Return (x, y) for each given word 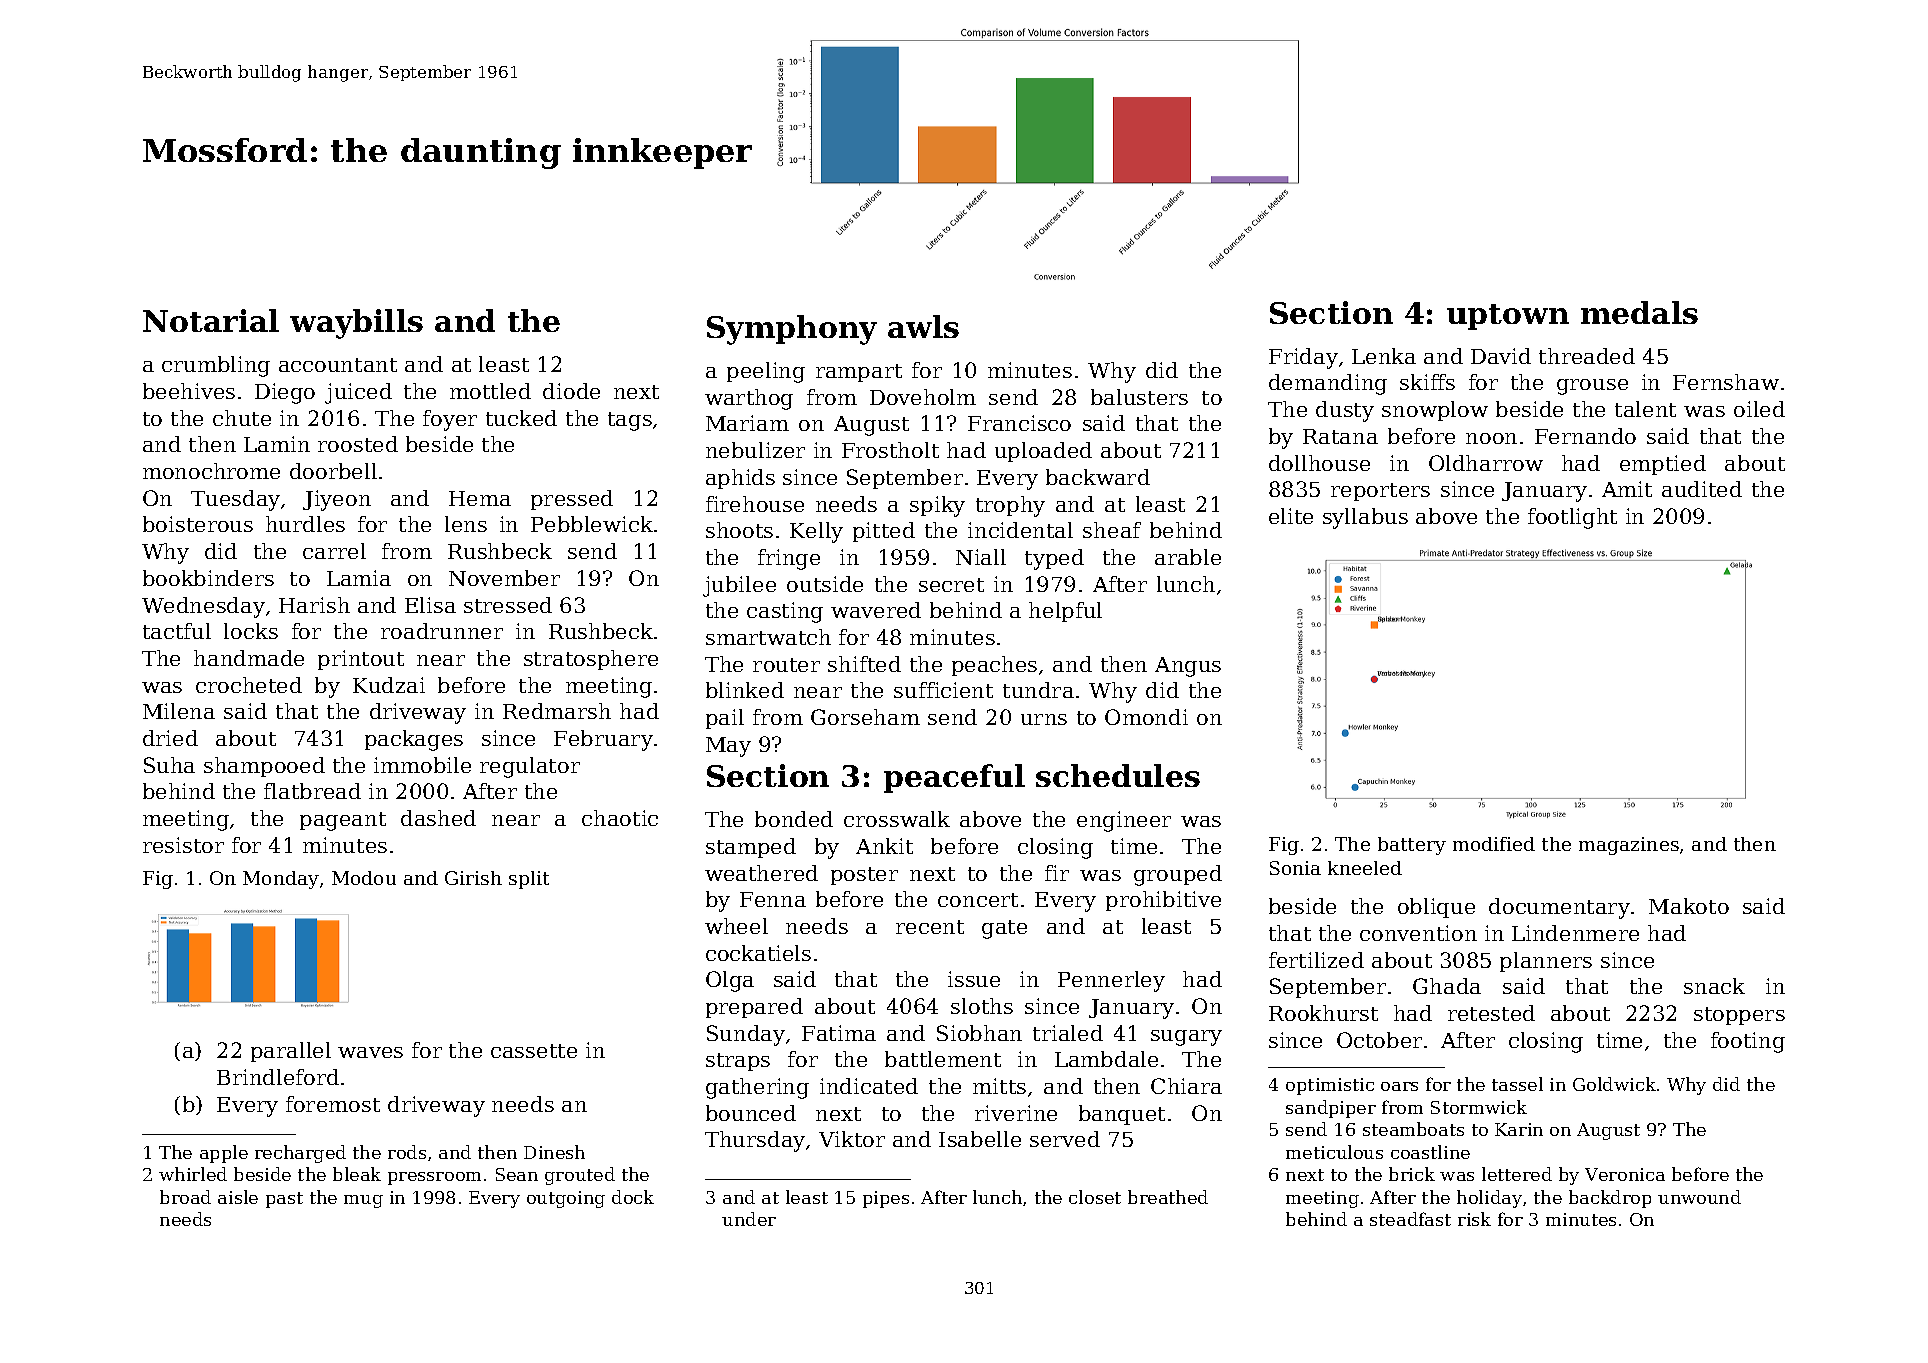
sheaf (1112, 530)
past (284, 1200)
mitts (999, 1086)
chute (242, 418)
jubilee (739, 586)
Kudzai (389, 685)
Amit (1627, 489)
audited (1702, 489)
